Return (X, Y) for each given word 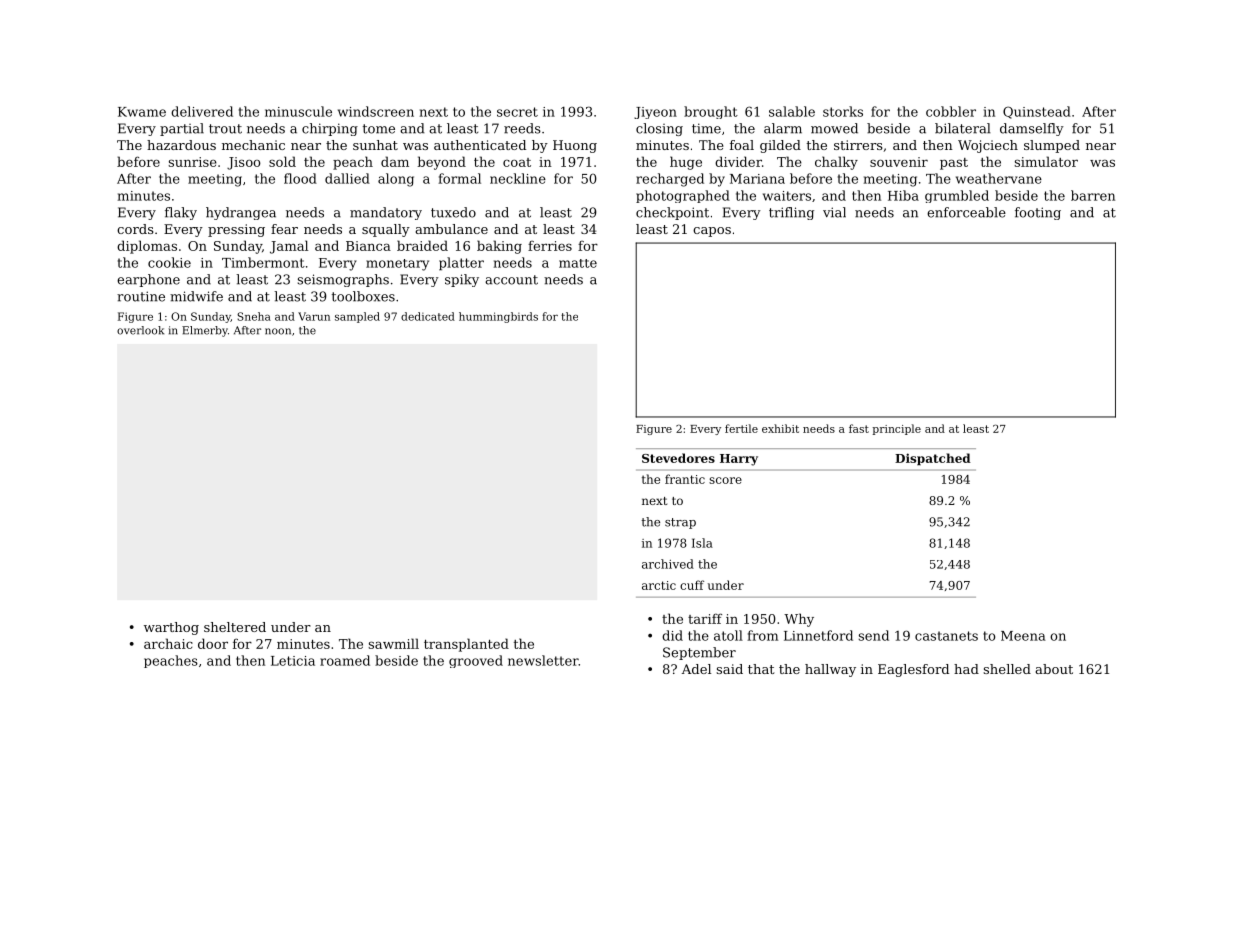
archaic (168, 643)
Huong (575, 146)
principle (897, 429)
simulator (1046, 161)
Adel (696, 669)
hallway (830, 670)
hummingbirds (498, 317)
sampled (357, 317)
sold (282, 161)
